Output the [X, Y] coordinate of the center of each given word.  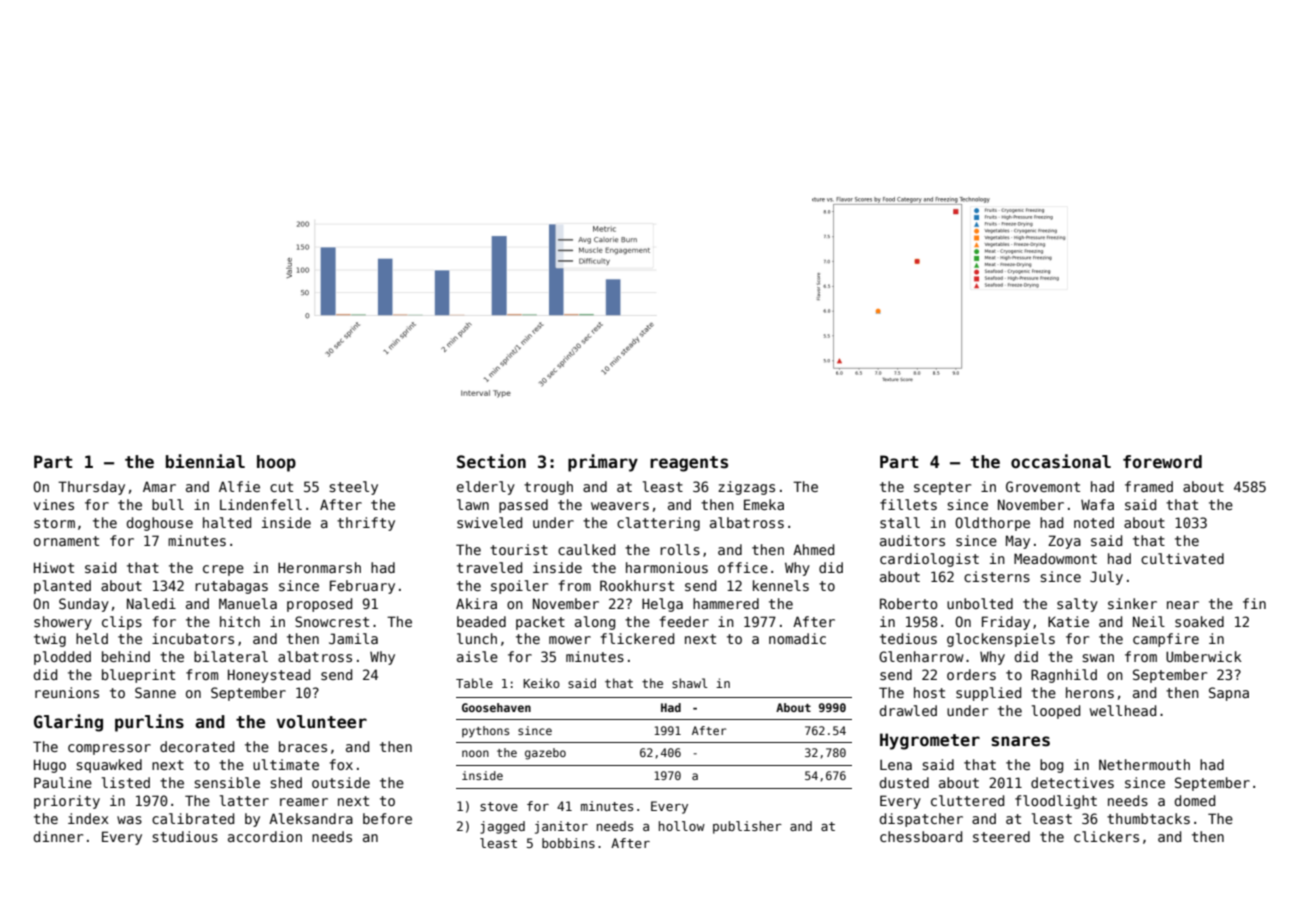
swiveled [489, 522]
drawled [908, 710]
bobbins [568, 843]
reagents [689, 464]
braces [303, 746]
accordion [265, 836]
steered [1001, 836]
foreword [1162, 462]
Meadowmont [1055, 558]
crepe [223, 570]
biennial [205, 461]
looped [1056, 712]
